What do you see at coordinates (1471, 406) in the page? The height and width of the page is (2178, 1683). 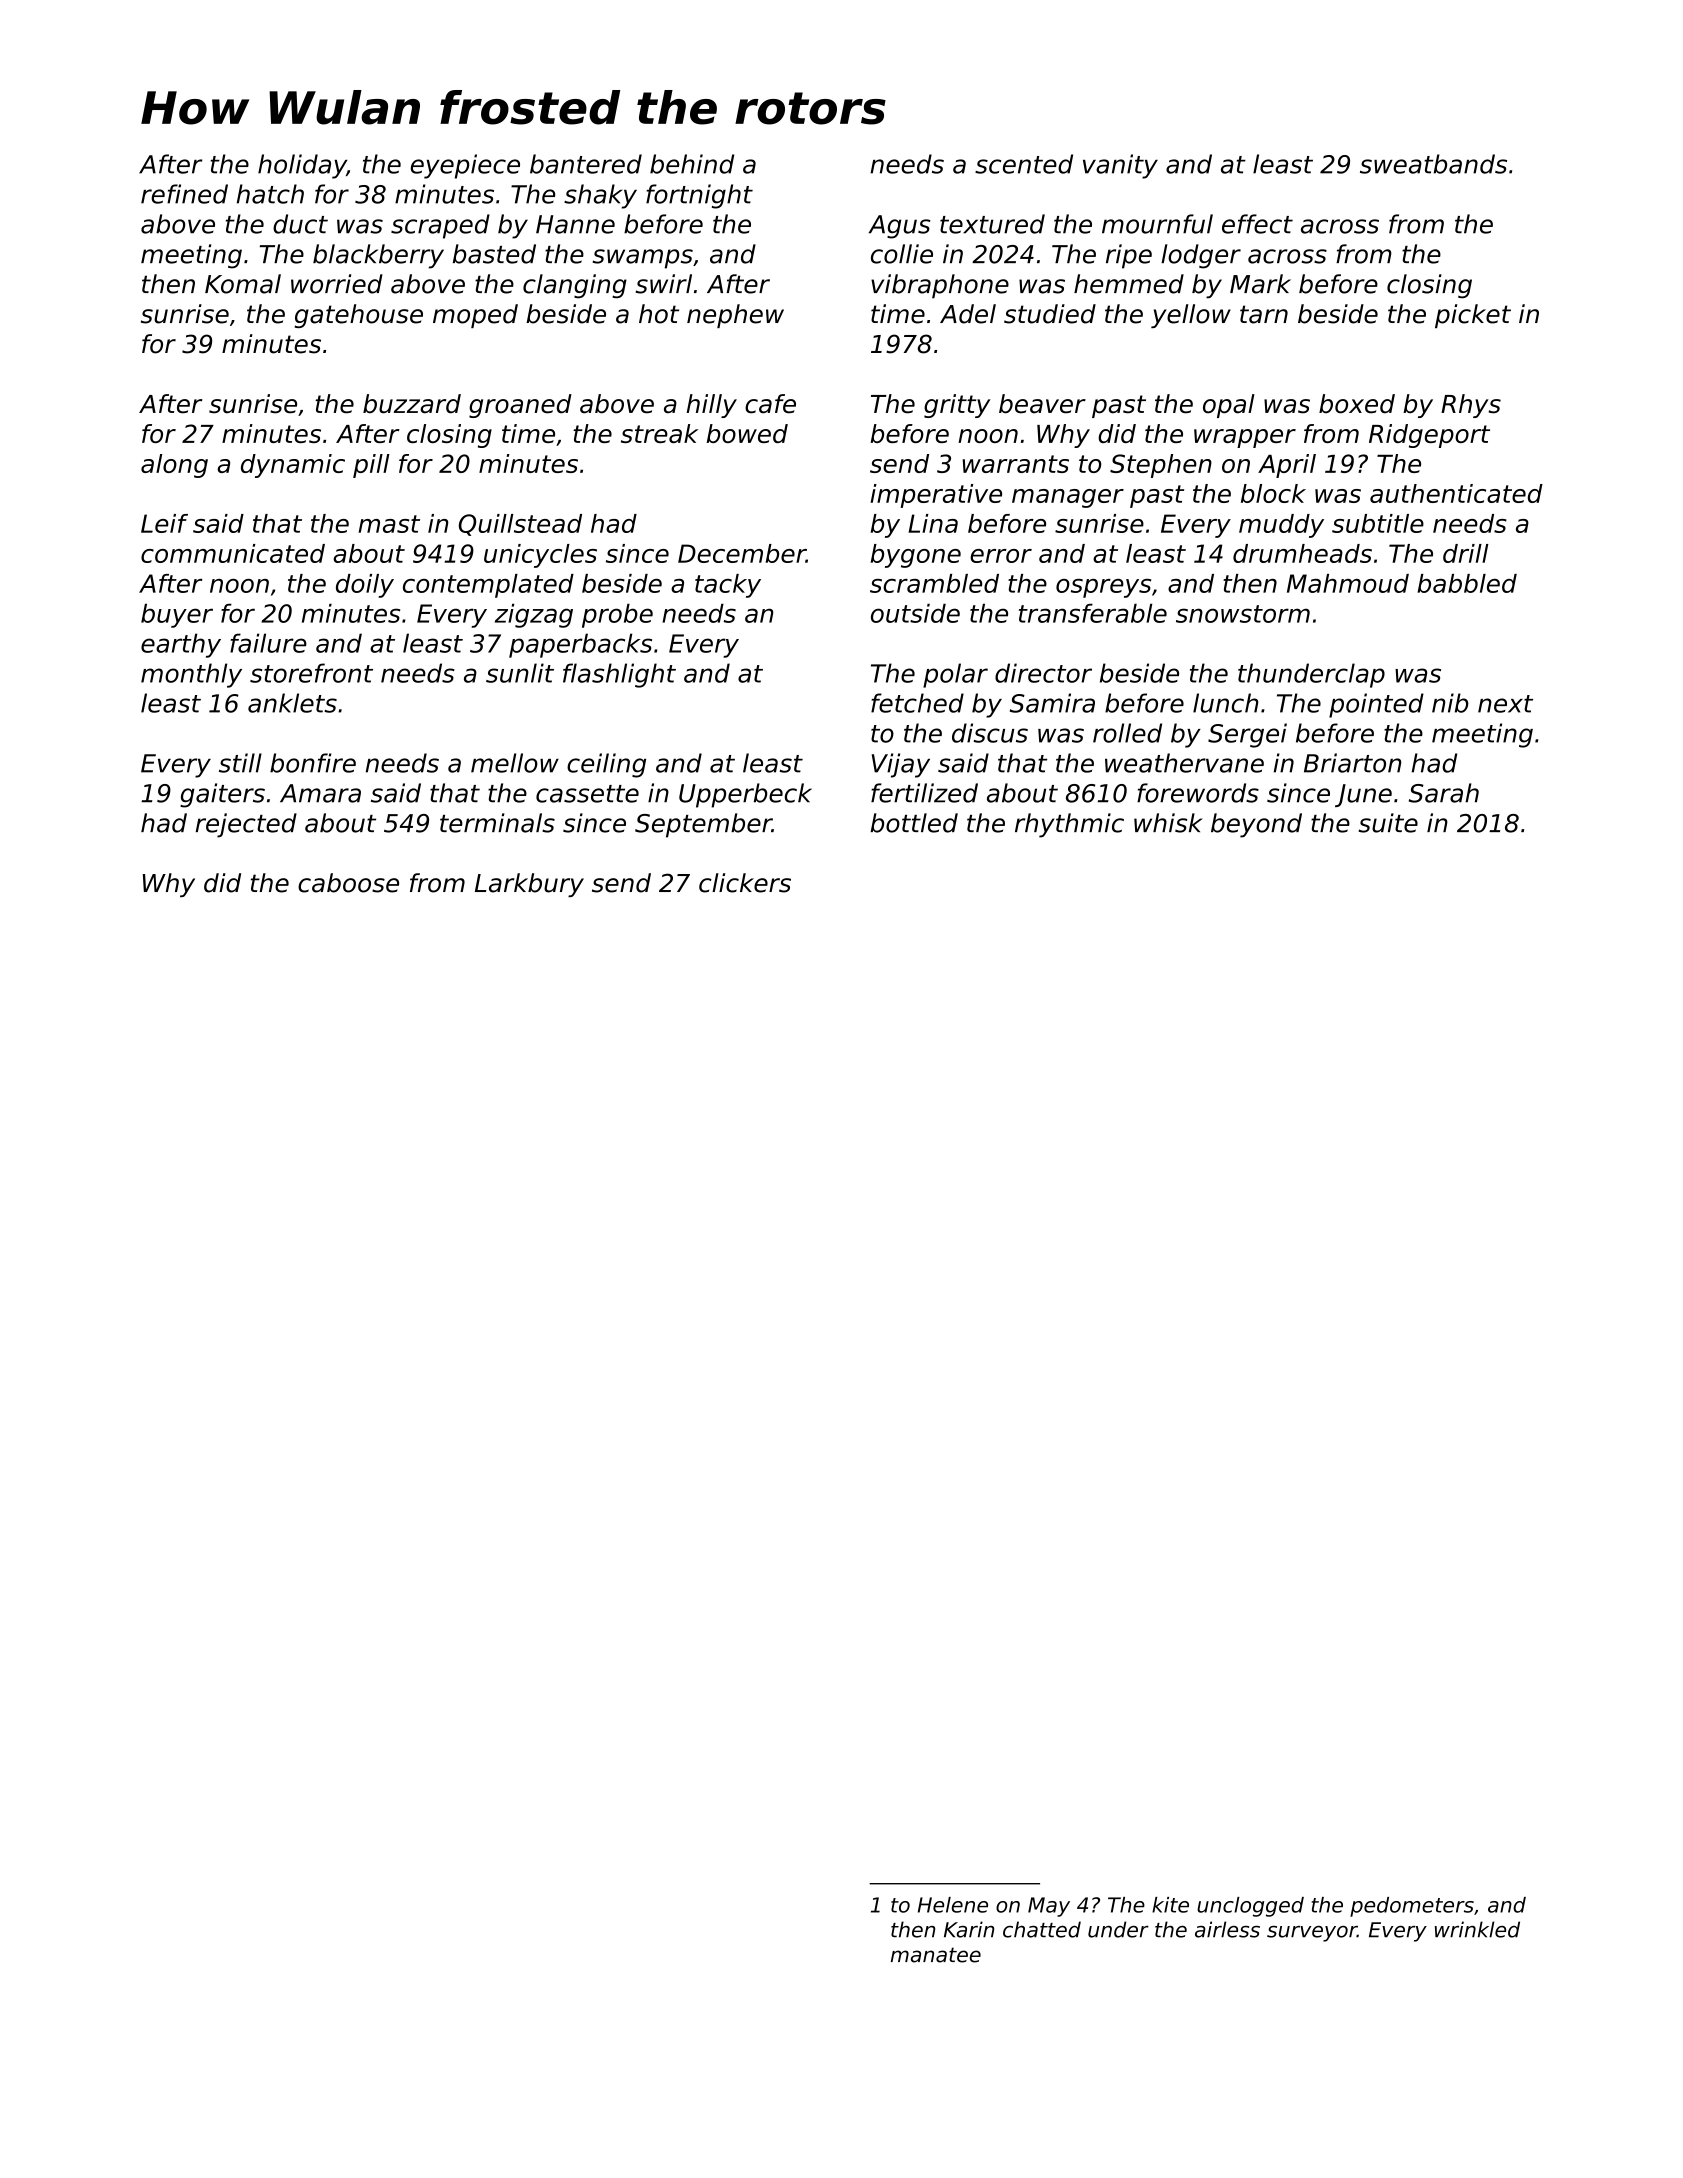 I see `Rhys` at bounding box center [1471, 406].
